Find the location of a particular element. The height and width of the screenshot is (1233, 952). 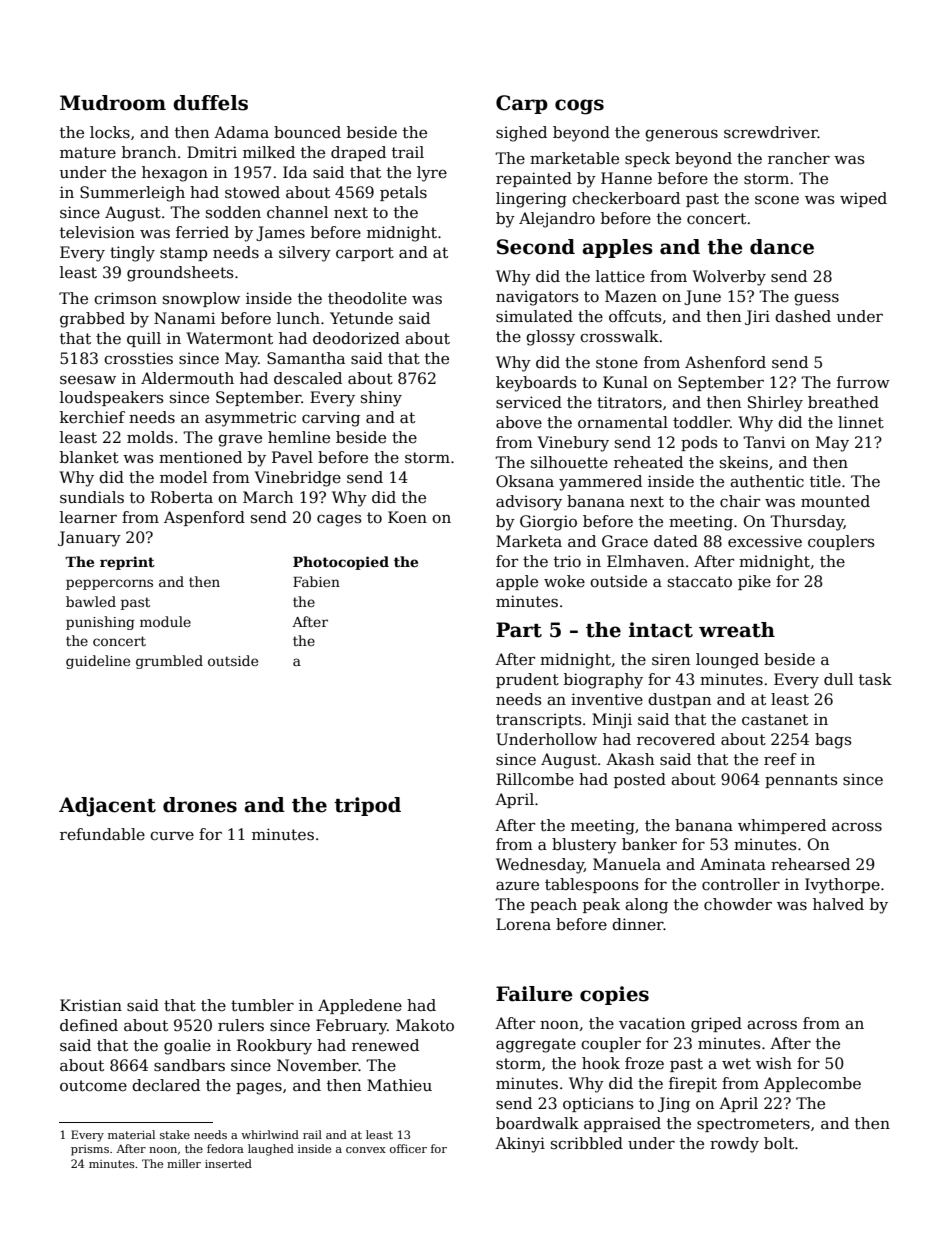

blanket is located at coordinates (89, 457).
